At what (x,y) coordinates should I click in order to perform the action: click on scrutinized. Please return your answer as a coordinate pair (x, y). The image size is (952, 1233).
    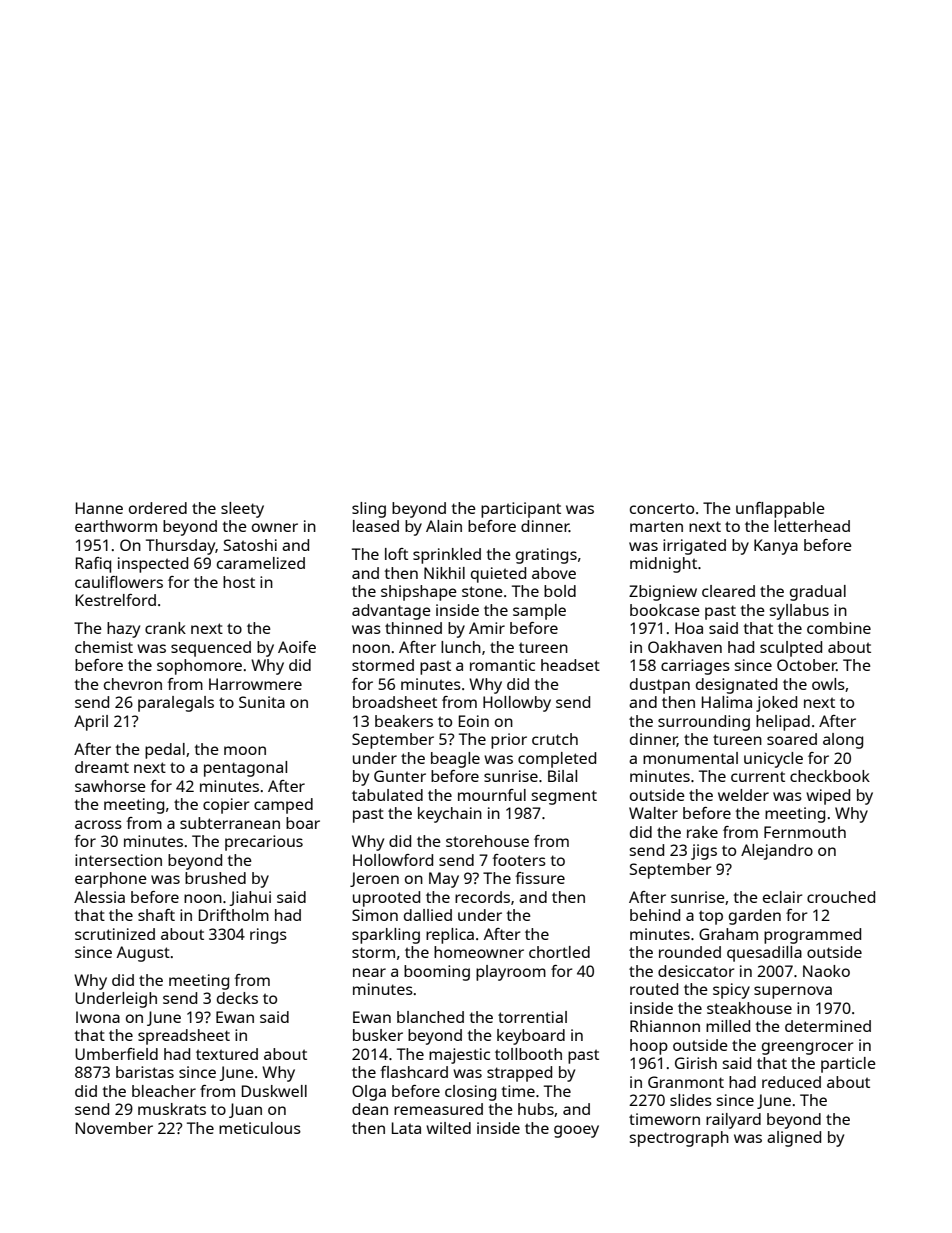
    Looking at the image, I should click on (115, 934).
